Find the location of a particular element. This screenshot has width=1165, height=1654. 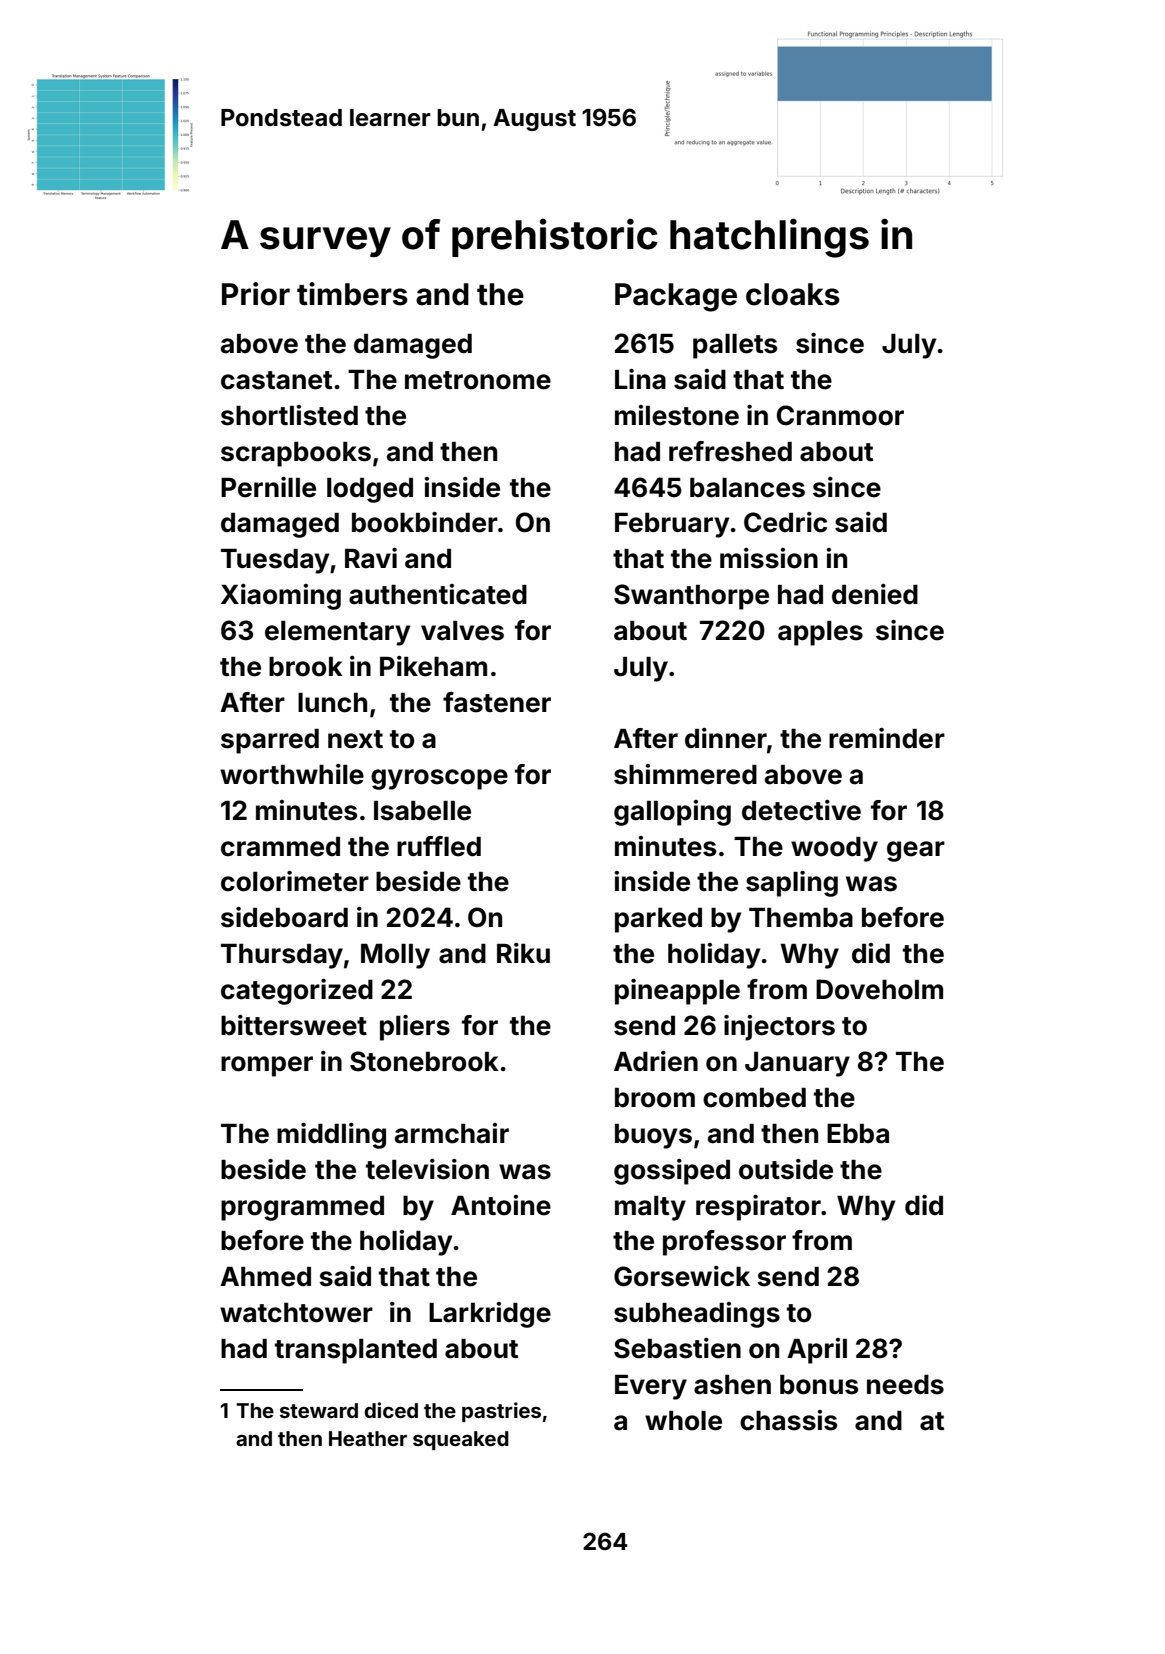

apples is located at coordinates (820, 633).
